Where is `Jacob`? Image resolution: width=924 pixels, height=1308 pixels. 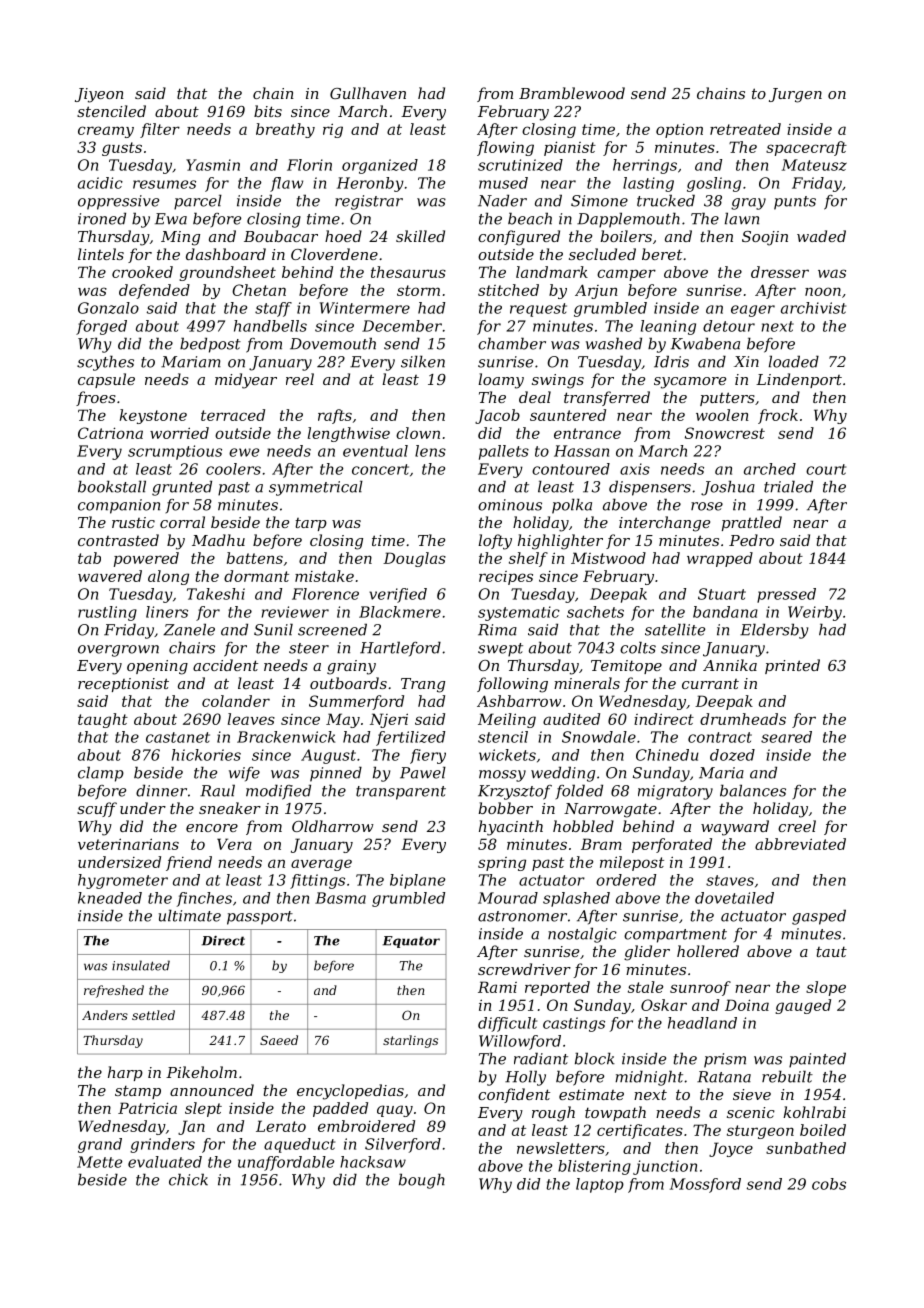 Jacob is located at coordinates (497, 416).
